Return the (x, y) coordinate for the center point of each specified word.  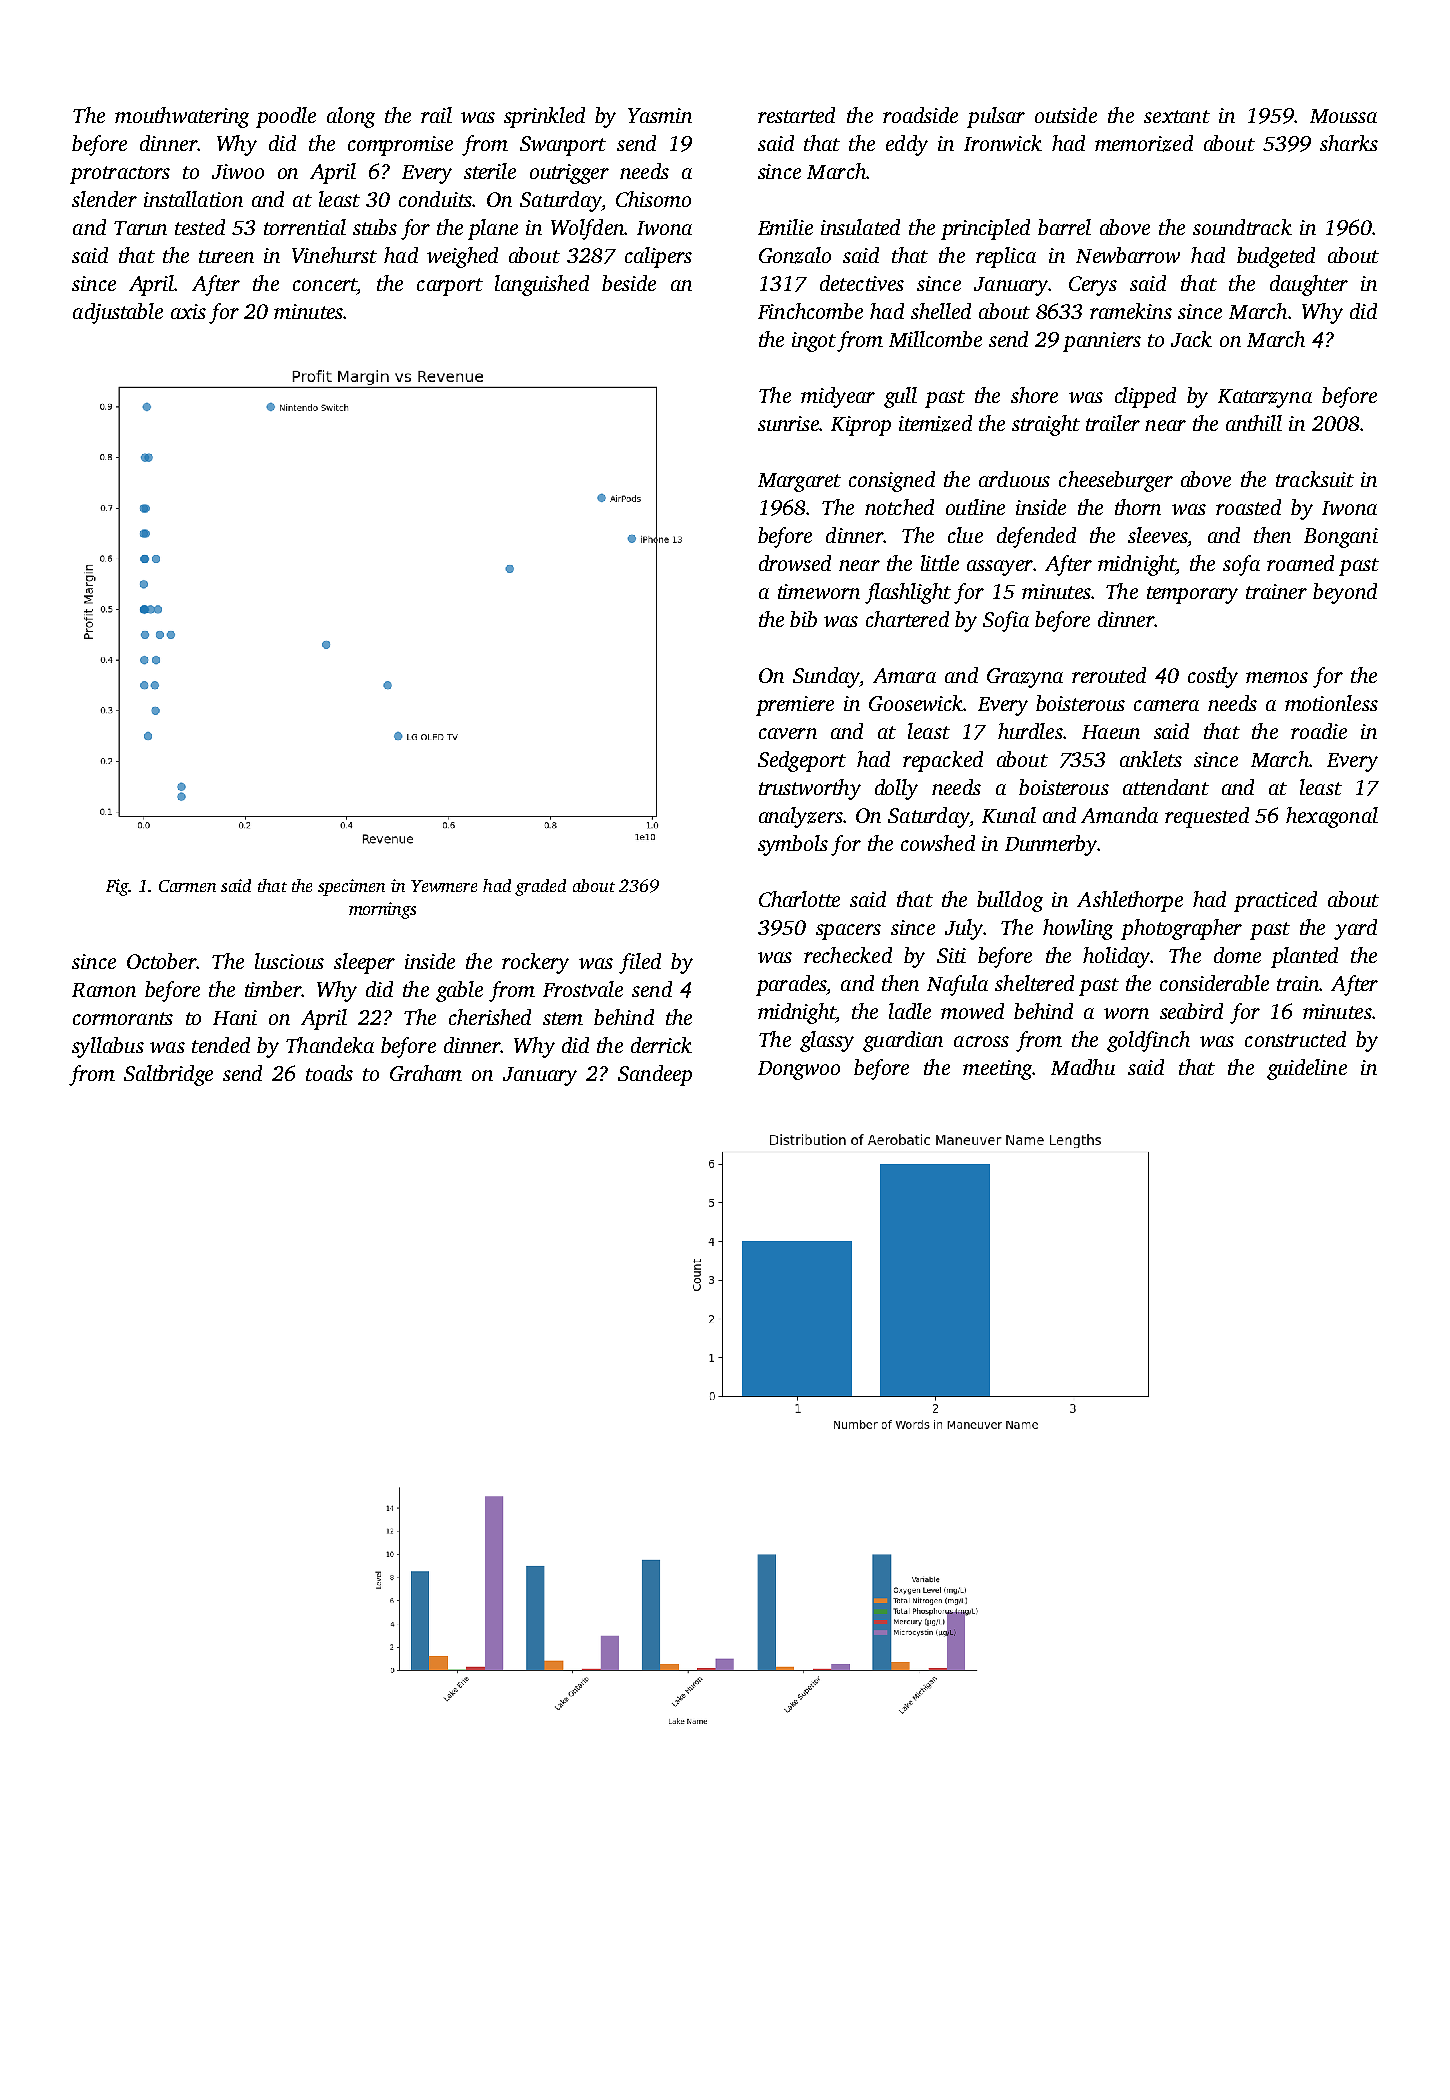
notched (899, 507)
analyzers (801, 817)
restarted (796, 115)
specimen (351, 887)
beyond (1345, 593)
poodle (286, 117)
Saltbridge (168, 1075)
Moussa (1343, 116)
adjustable (118, 313)
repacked (943, 761)
